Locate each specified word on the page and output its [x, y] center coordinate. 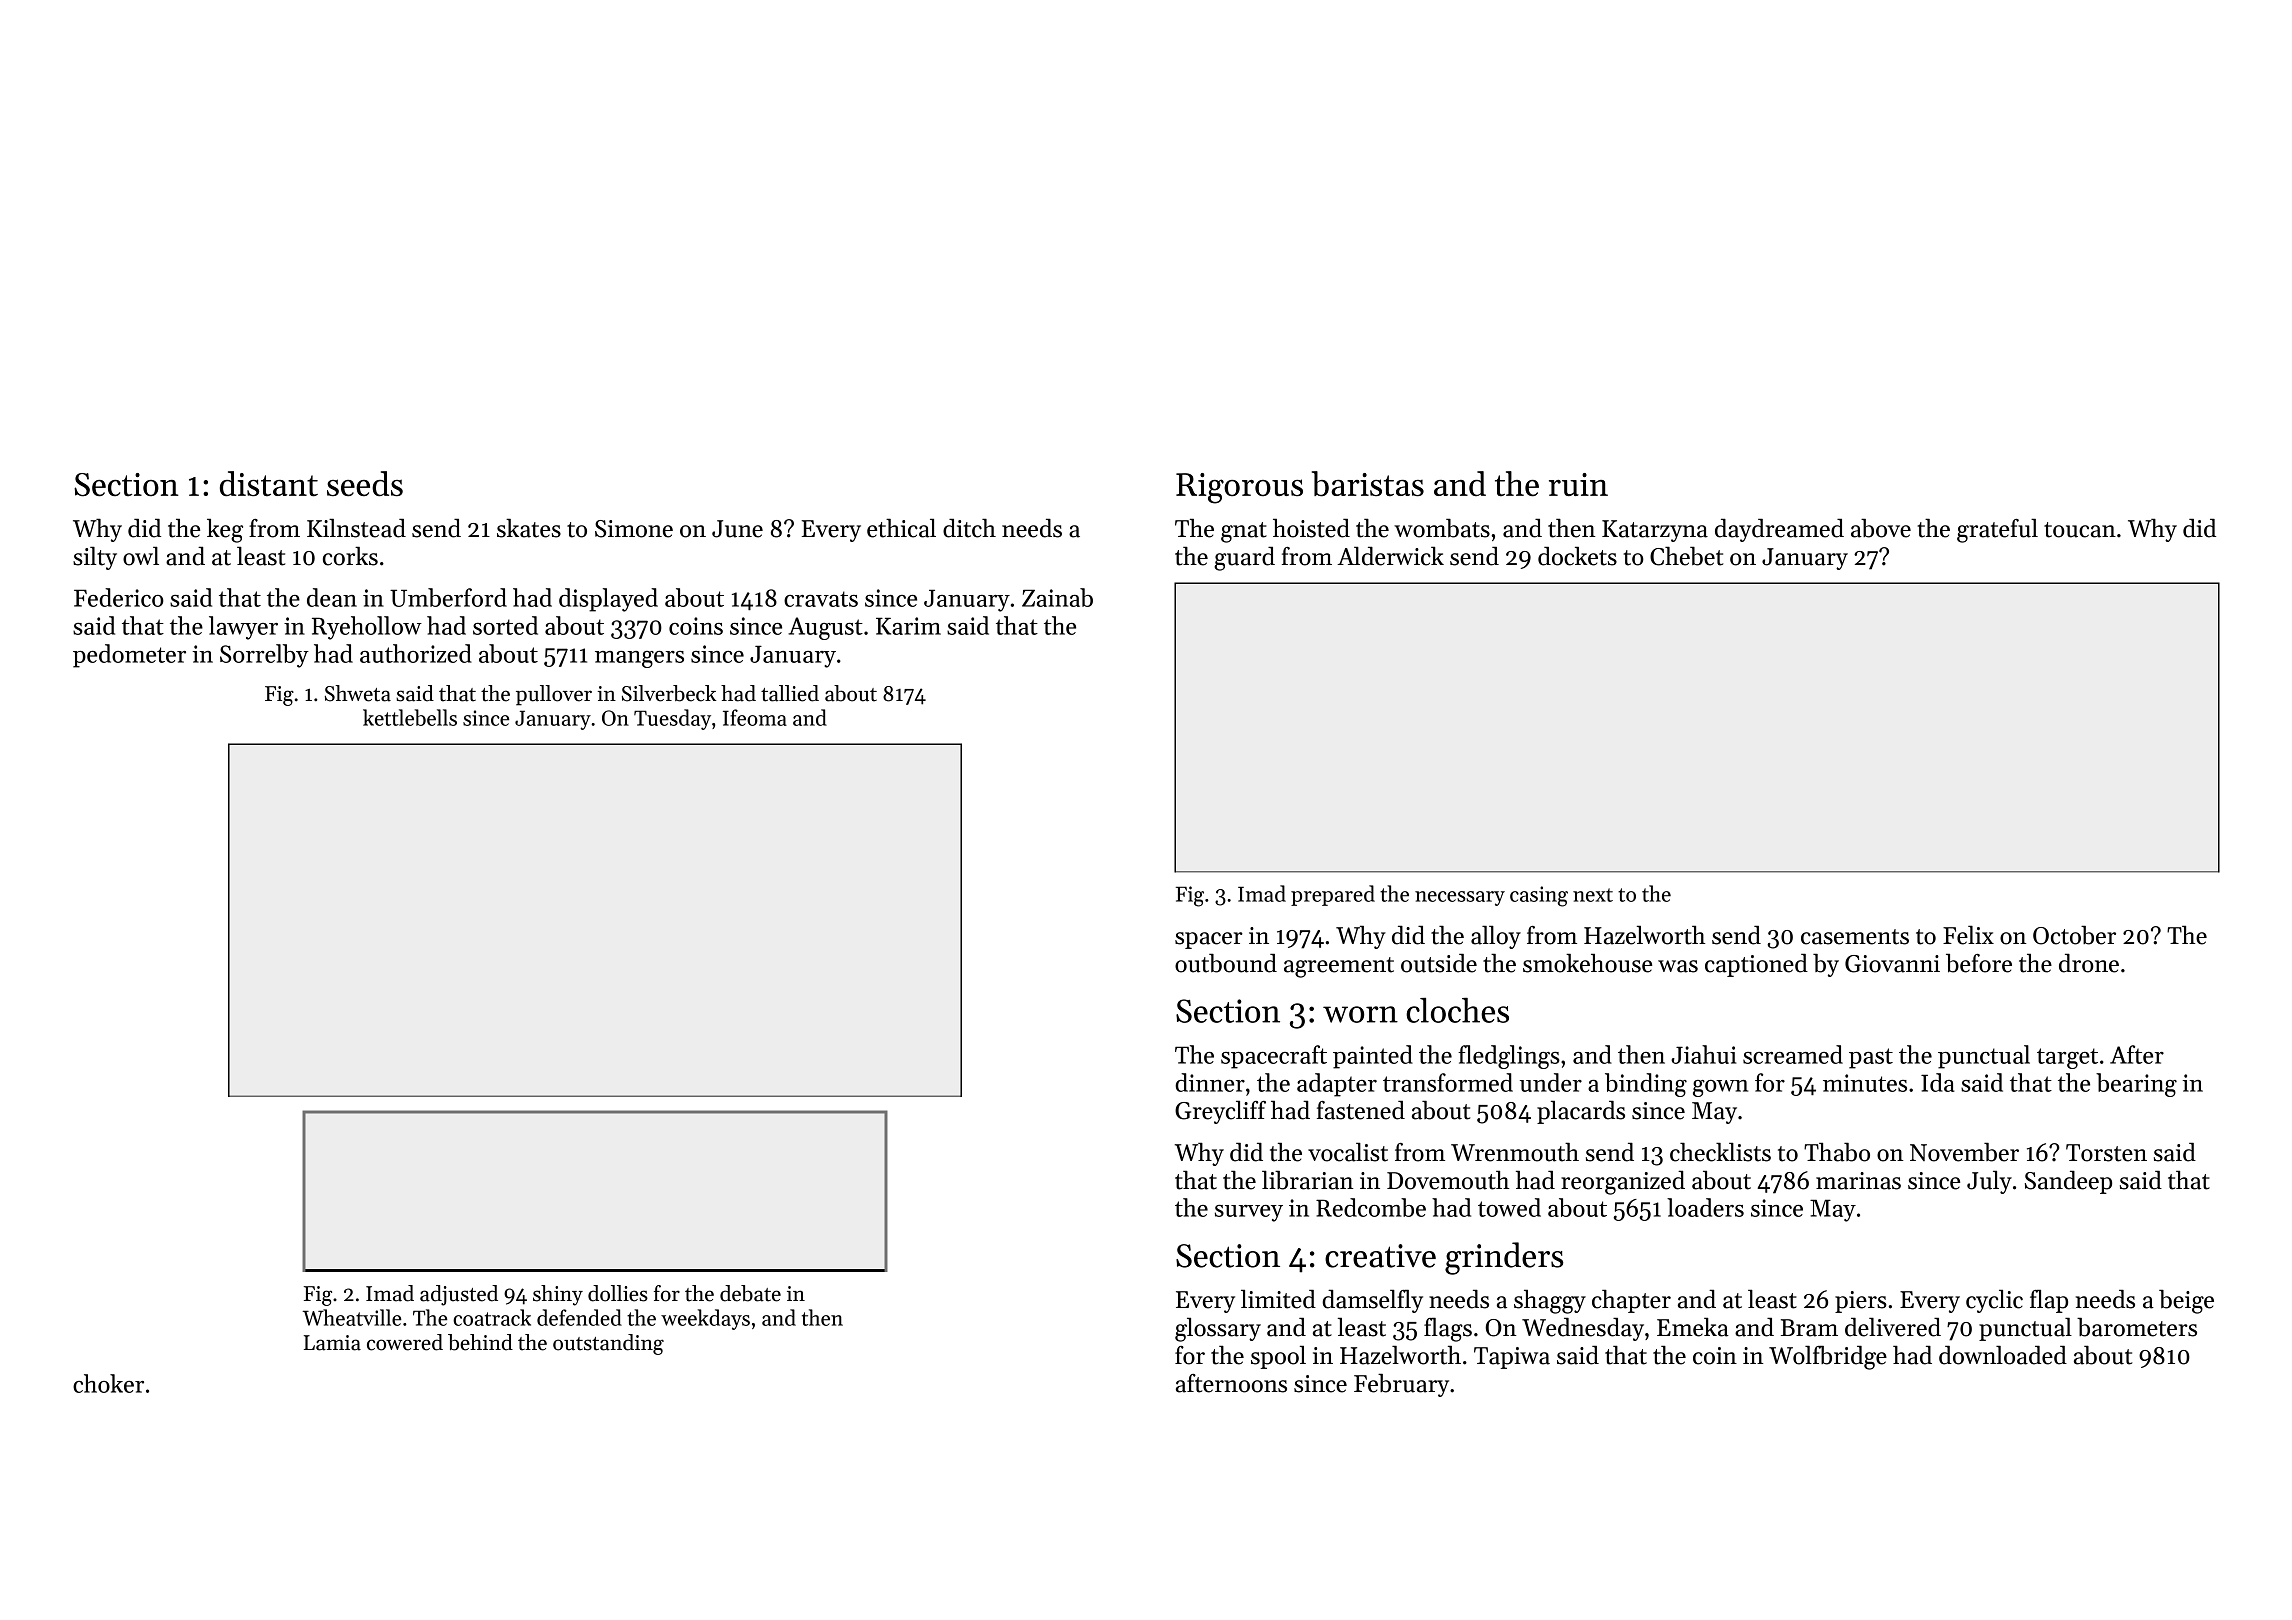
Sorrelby [264, 656]
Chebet [1686, 556]
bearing [2136, 1085]
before [1979, 963]
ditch [969, 528]
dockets [1577, 556]
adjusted [459, 1295]
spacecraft [1274, 1057]
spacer [1209, 940]
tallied [790, 693]
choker [108, 1383]
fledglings [1509, 1057]
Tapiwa [1512, 1358]
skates [529, 528]
